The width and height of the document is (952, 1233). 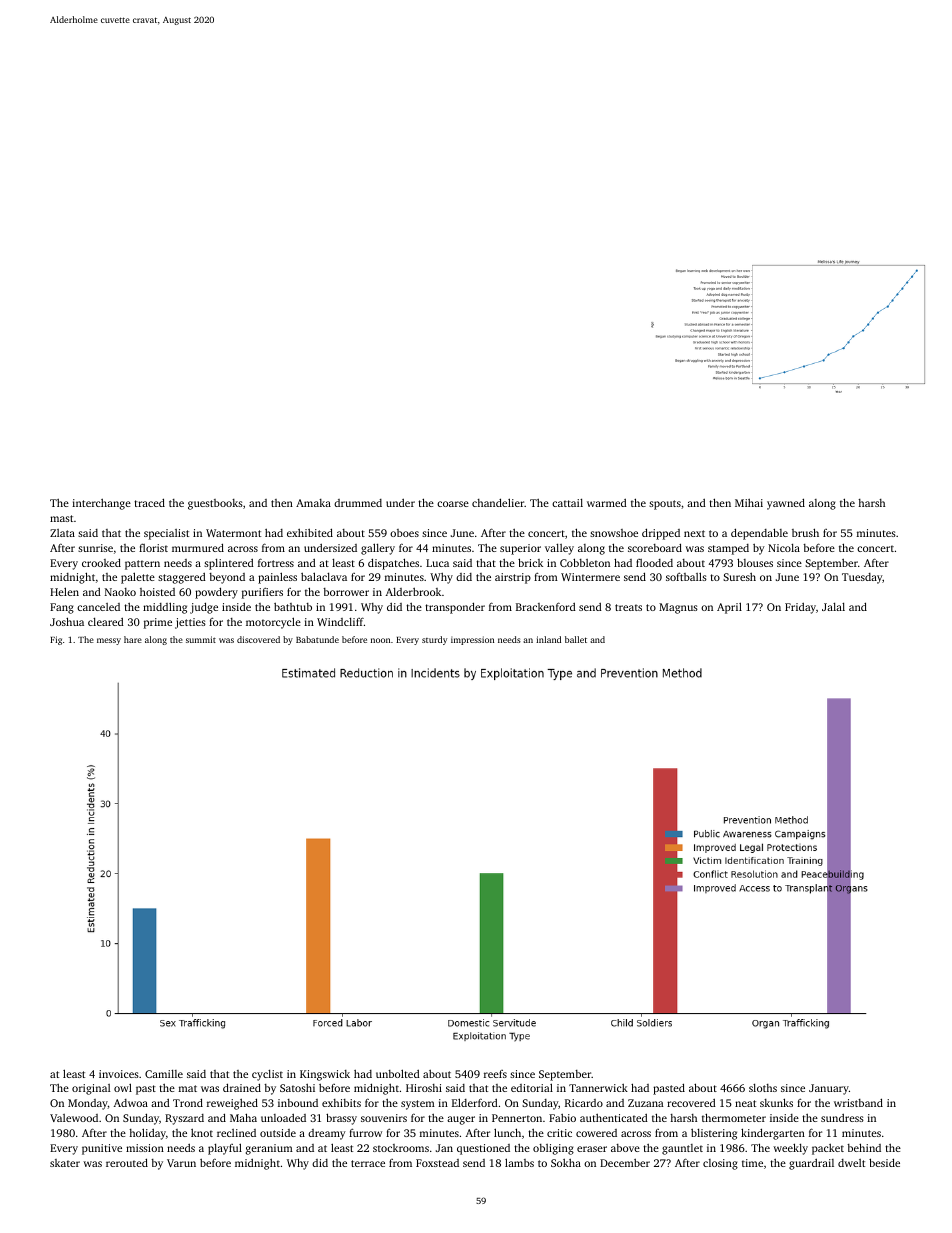 I want to click on original, so click(x=91, y=1089).
